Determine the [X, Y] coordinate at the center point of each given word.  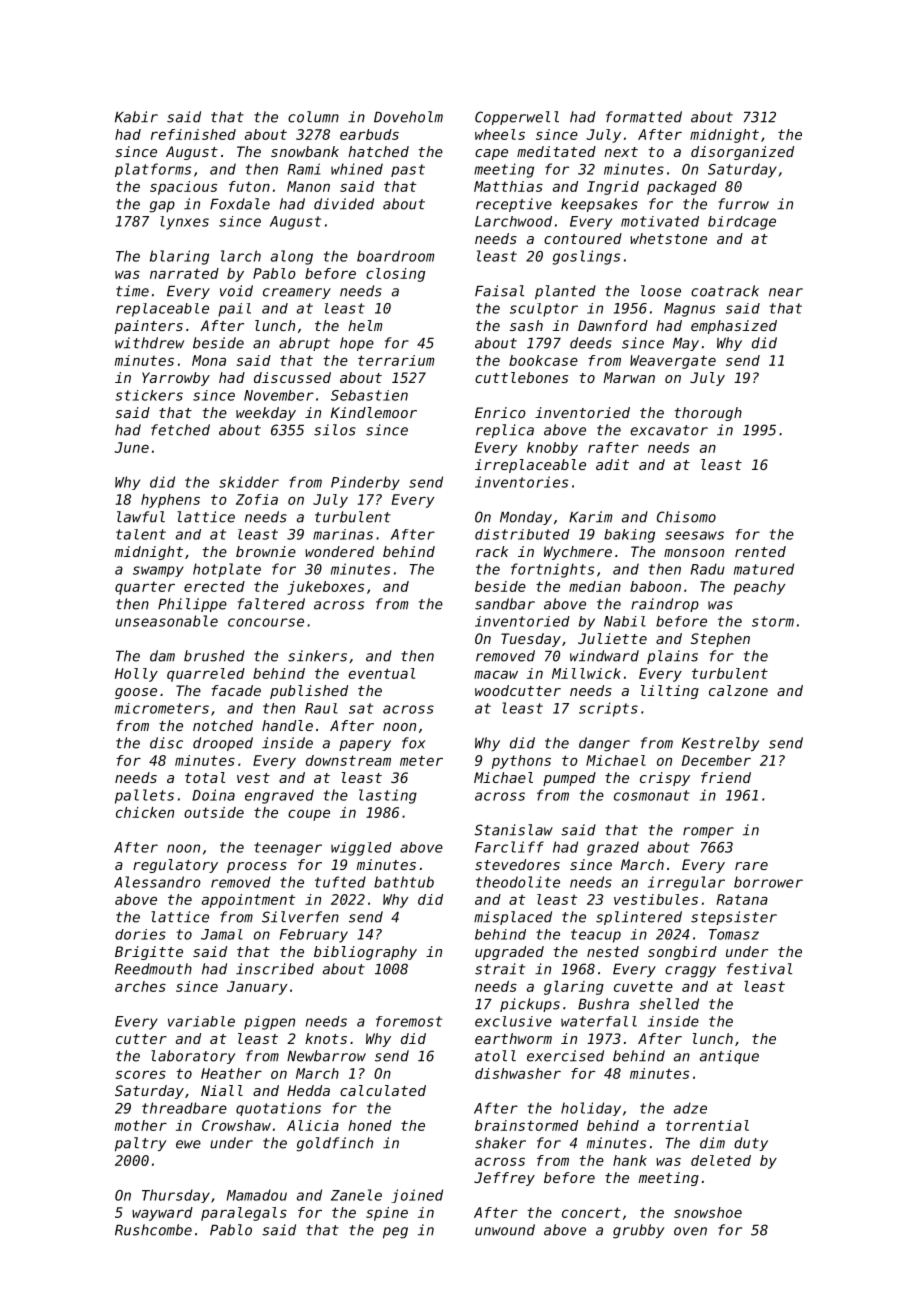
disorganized [742, 153]
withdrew [149, 343]
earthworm [513, 1038]
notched [223, 725]
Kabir [136, 117]
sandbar [505, 604]
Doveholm [408, 117]
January [257, 988]
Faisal [499, 291]
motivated [660, 221]
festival [759, 969]
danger [604, 744]
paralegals [244, 1214]
